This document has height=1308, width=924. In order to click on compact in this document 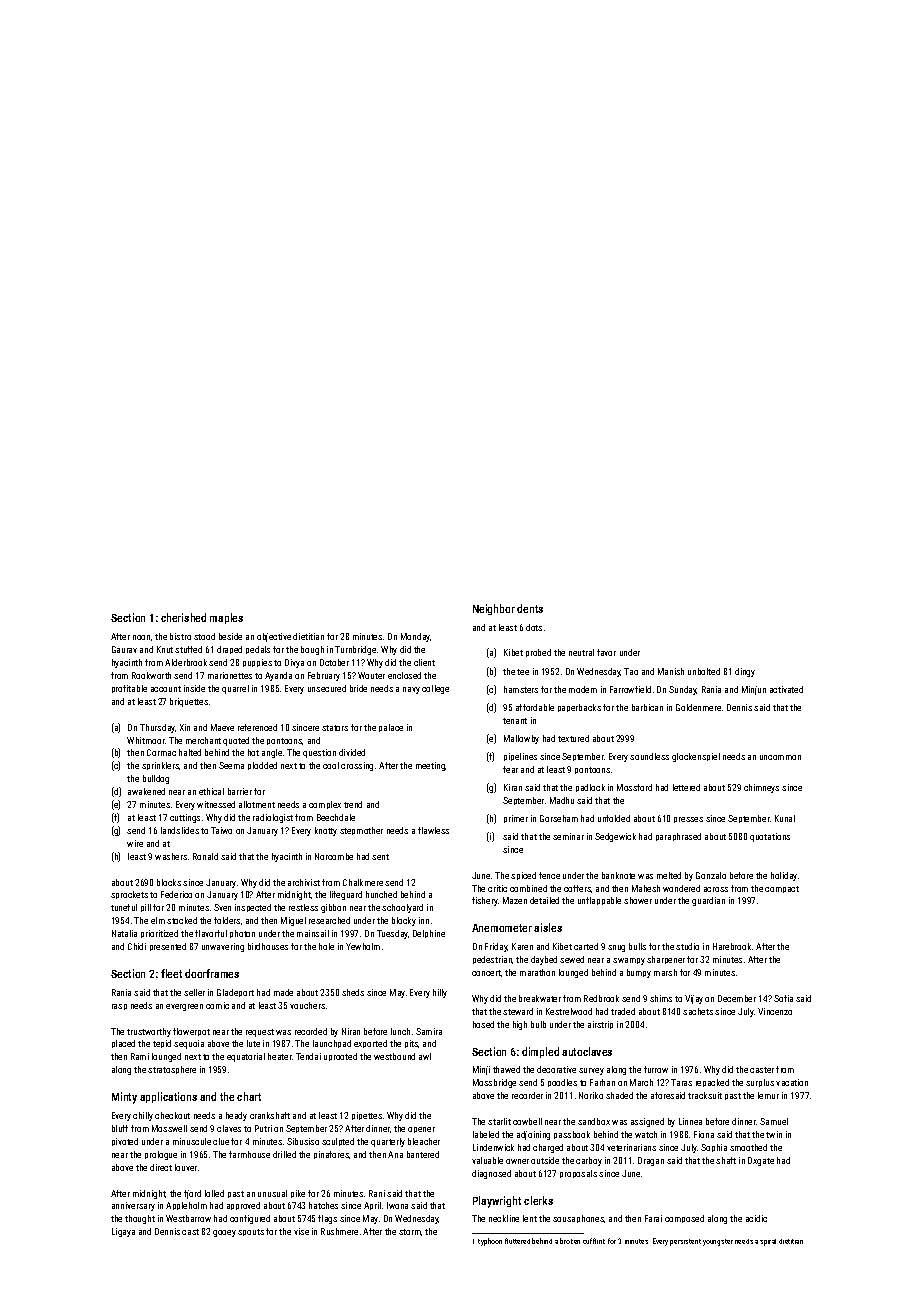, I will do `click(782, 889)`.
